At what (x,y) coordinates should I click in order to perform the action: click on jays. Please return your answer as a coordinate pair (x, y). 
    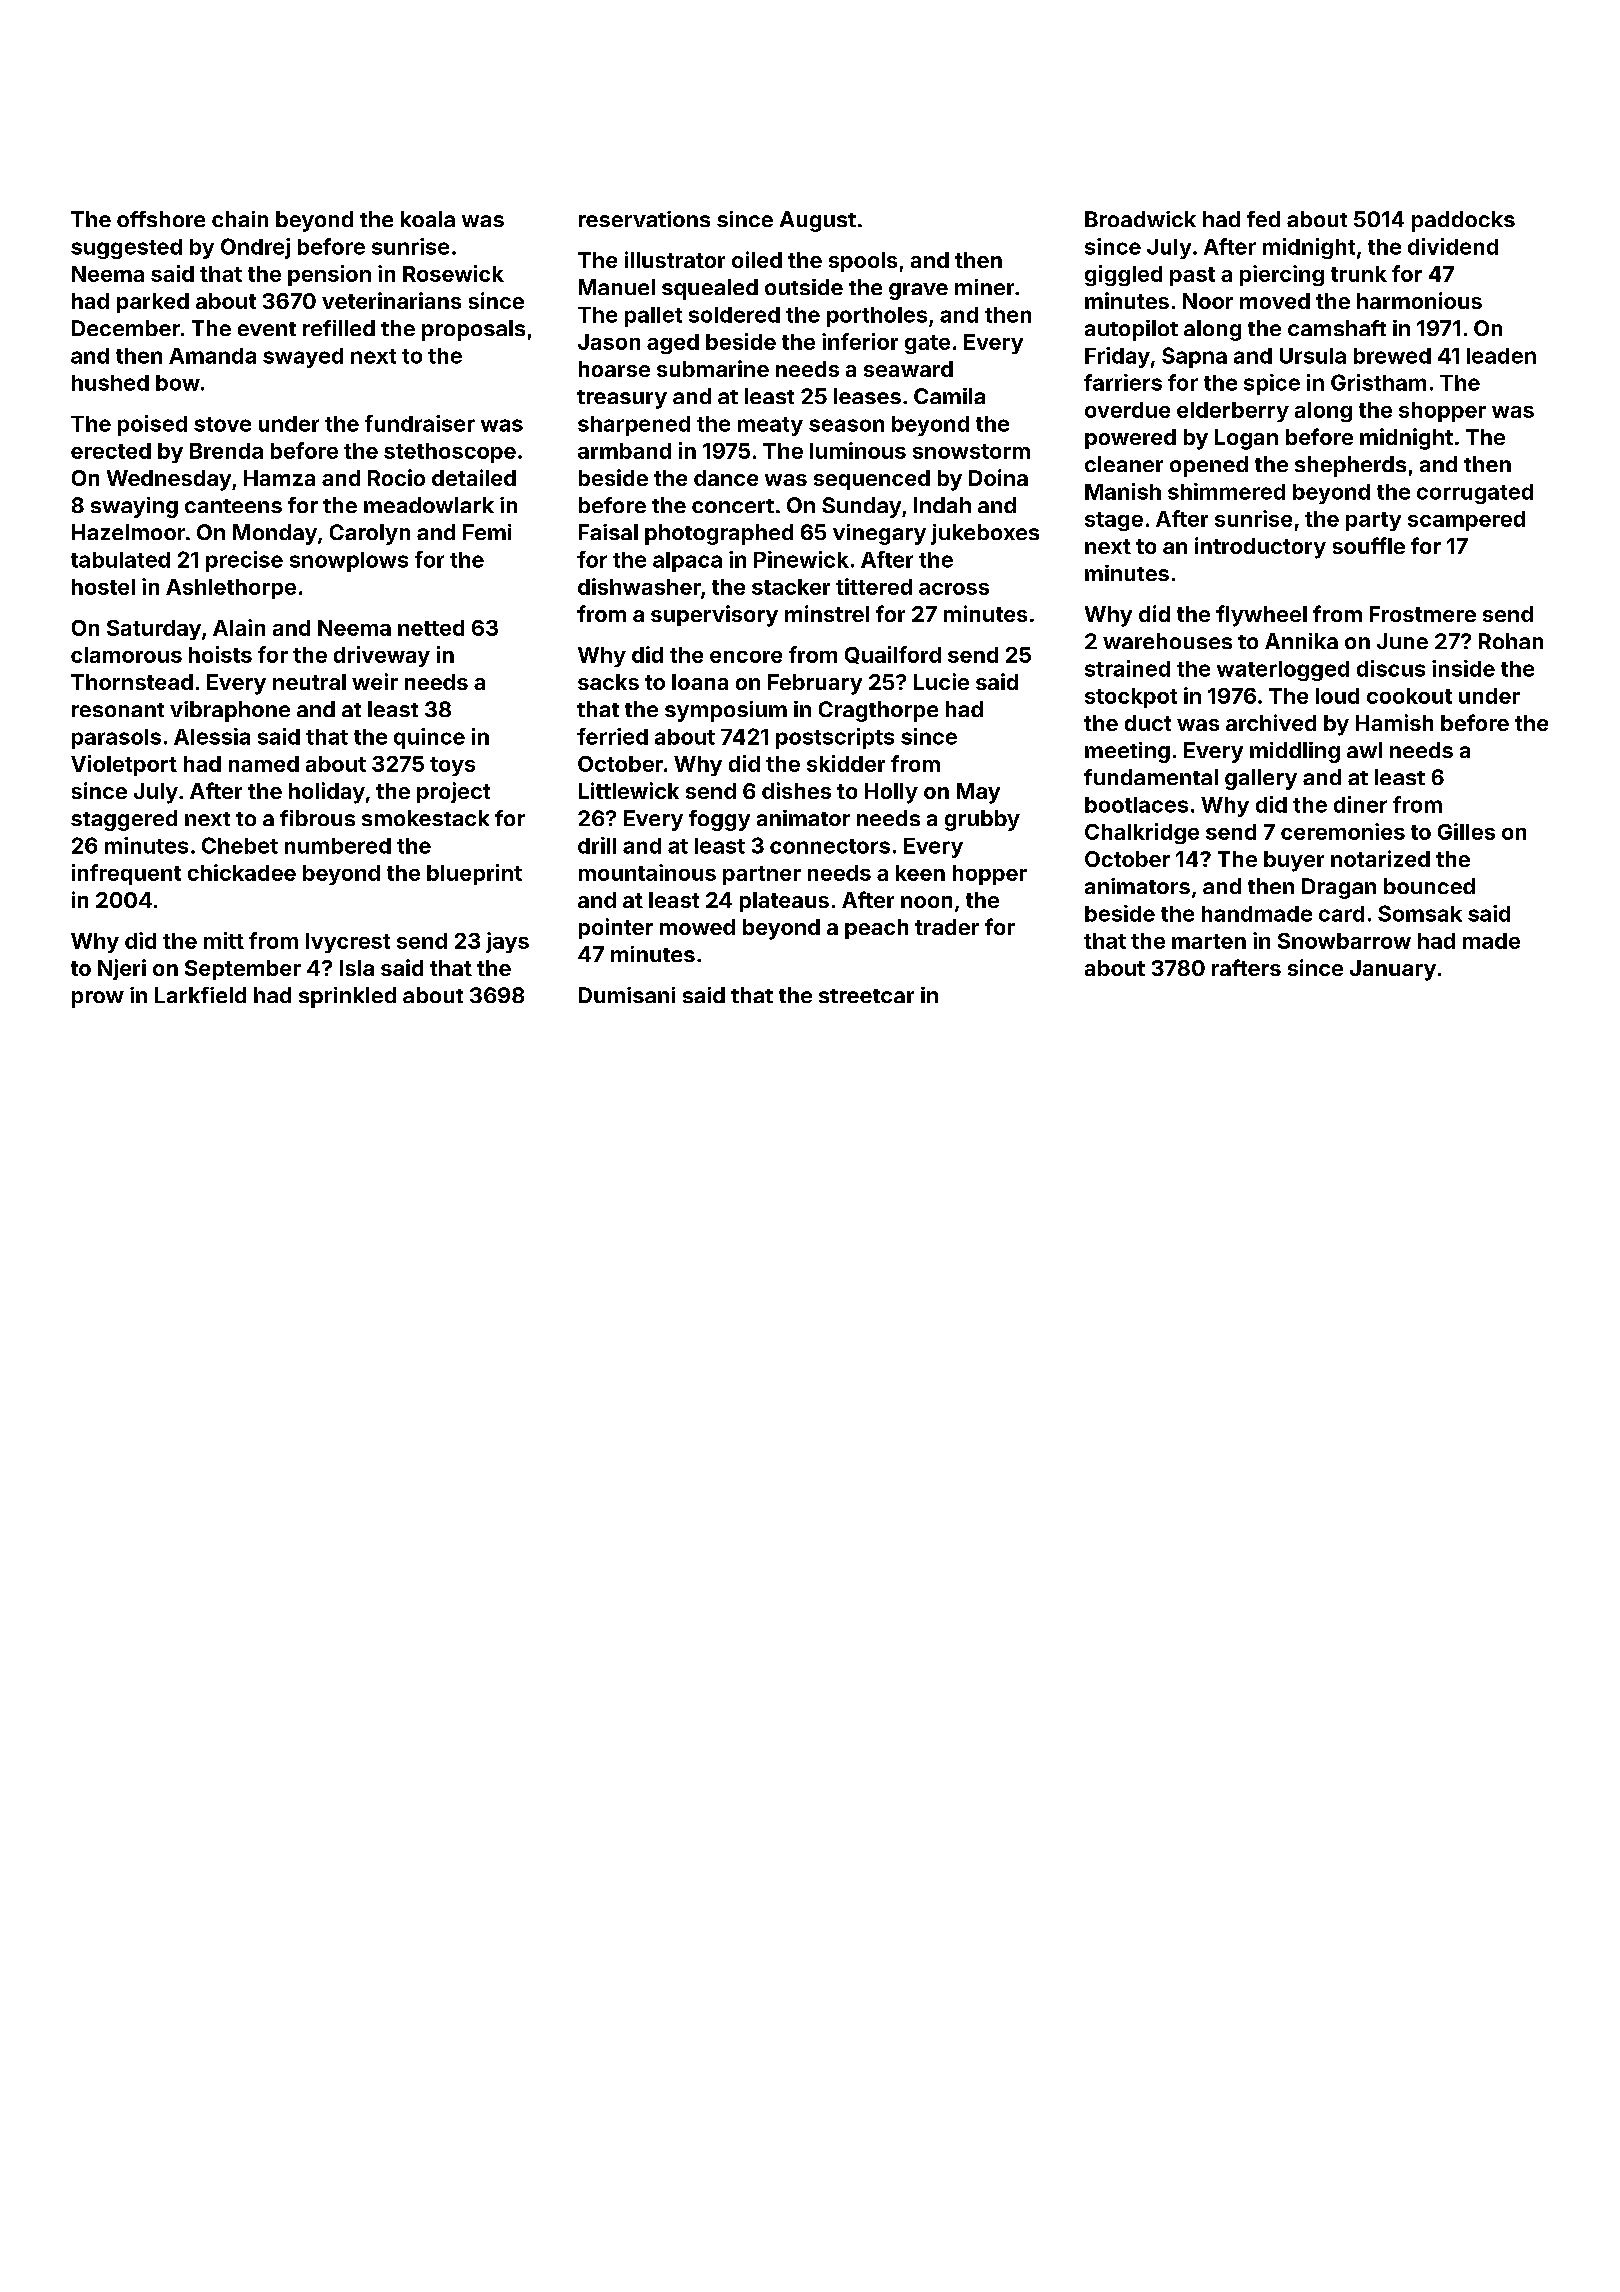
    Looking at the image, I should click on (507, 942).
